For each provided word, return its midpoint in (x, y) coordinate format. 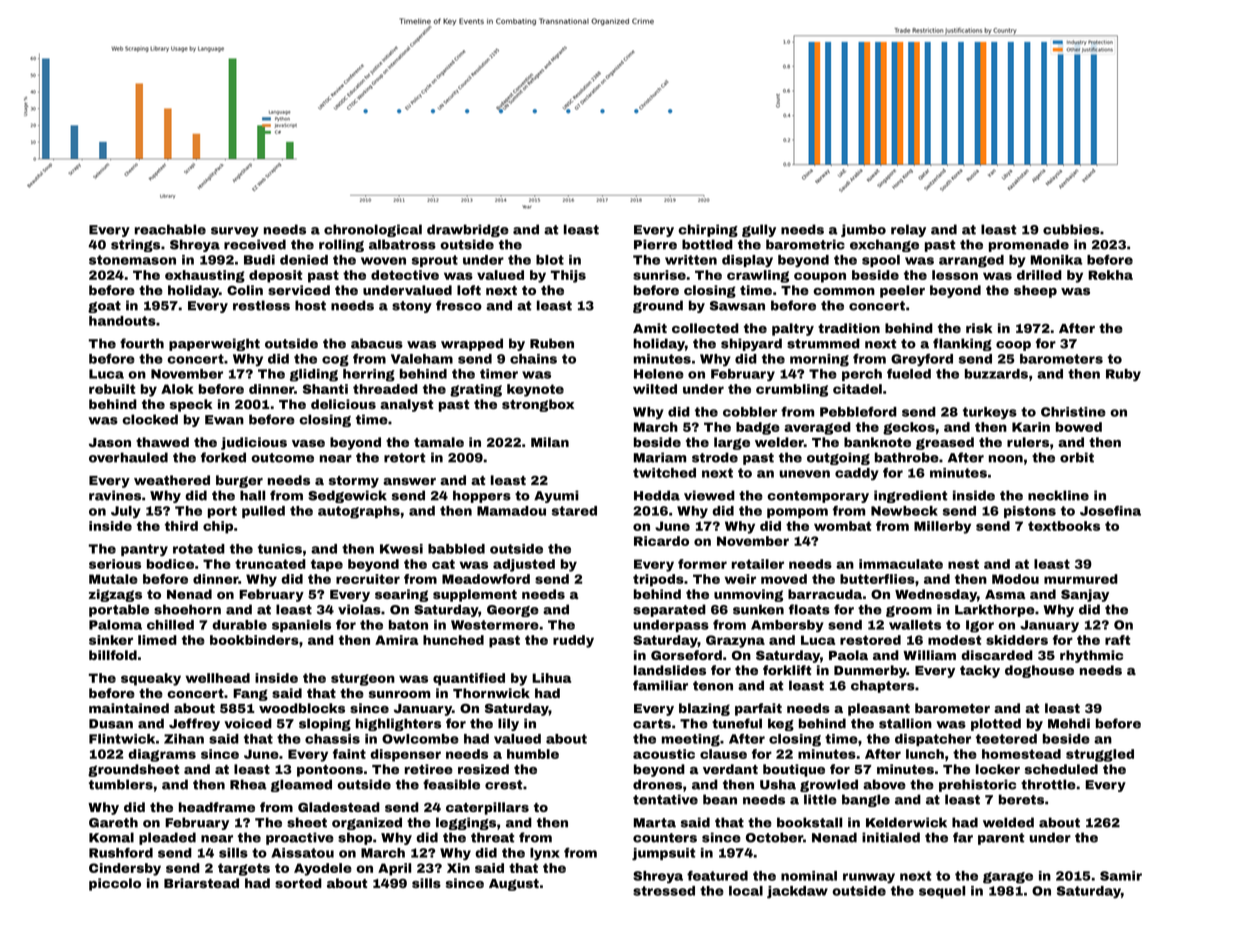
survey (235, 232)
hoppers (482, 496)
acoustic (664, 754)
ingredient (910, 496)
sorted (298, 883)
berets (1021, 799)
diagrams (162, 755)
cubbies (1071, 229)
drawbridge (468, 230)
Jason (110, 442)
